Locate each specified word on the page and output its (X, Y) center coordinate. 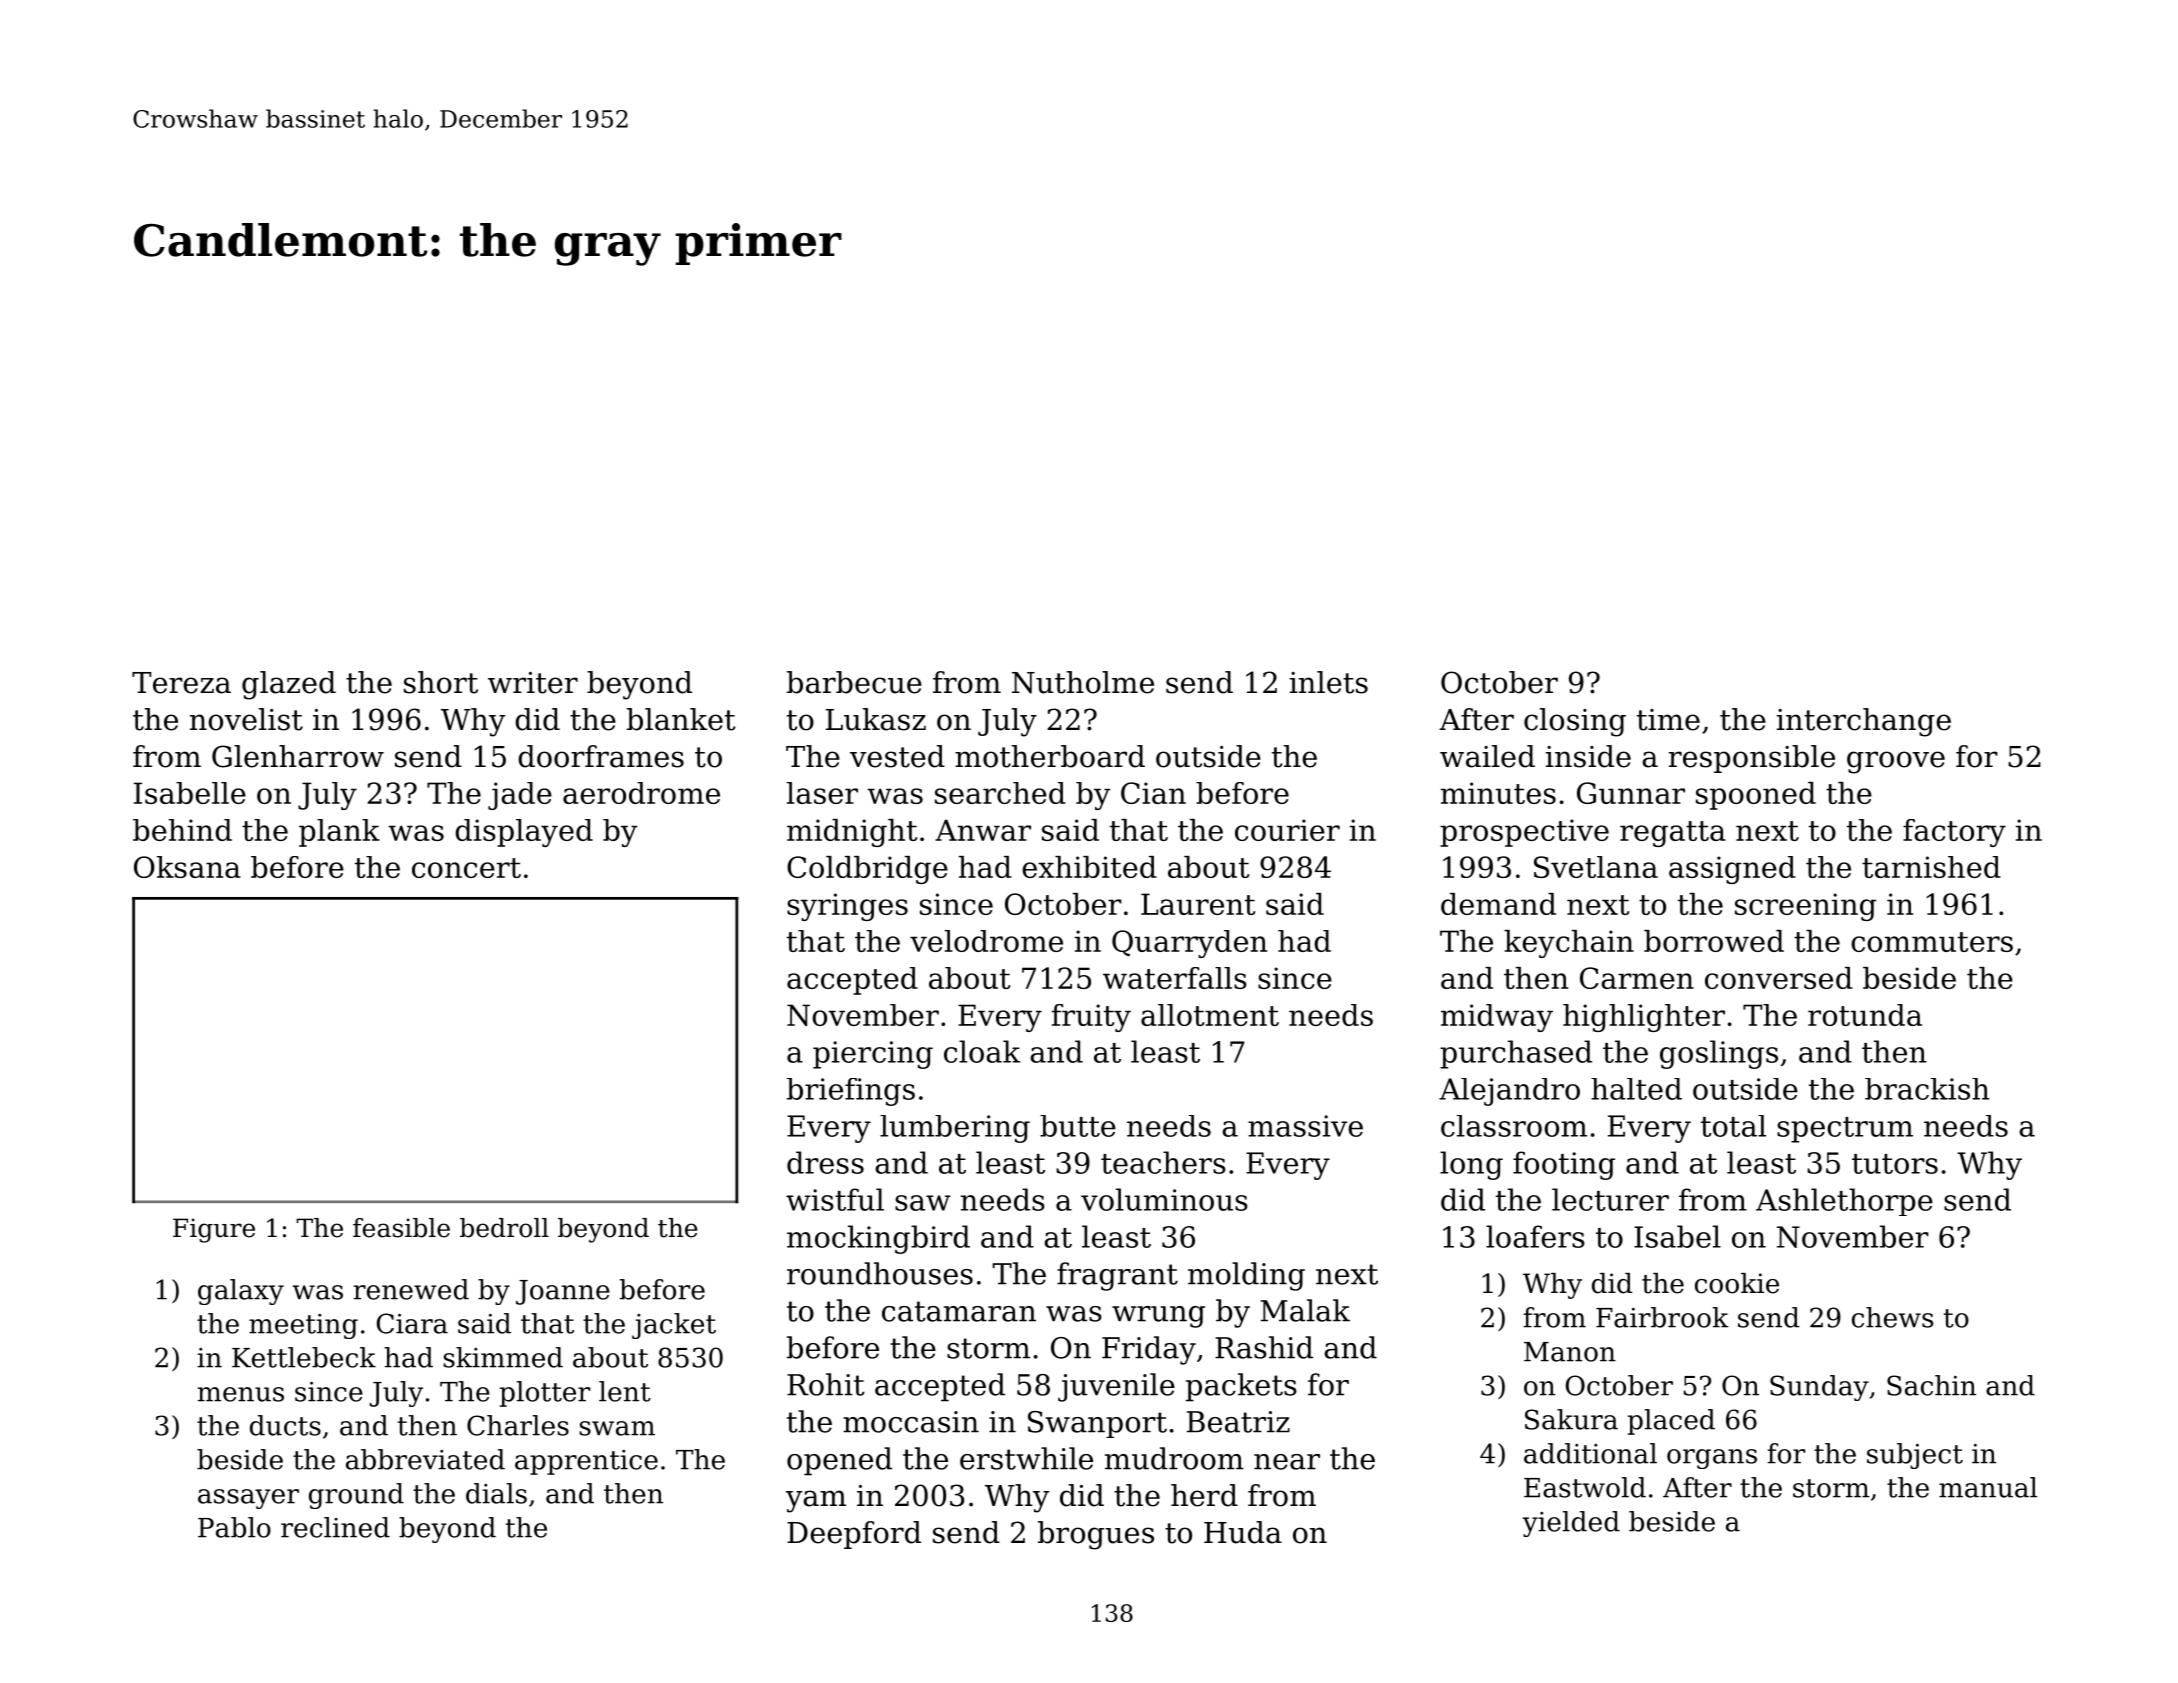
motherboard (1050, 756)
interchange (1864, 722)
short (441, 682)
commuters (1932, 942)
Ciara (412, 1323)
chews (1892, 1317)
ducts (285, 1425)
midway (1497, 1018)
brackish (1927, 1089)
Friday (1149, 1350)
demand (1498, 904)
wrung (1158, 1317)
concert (466, 868)
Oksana (187, 867)
